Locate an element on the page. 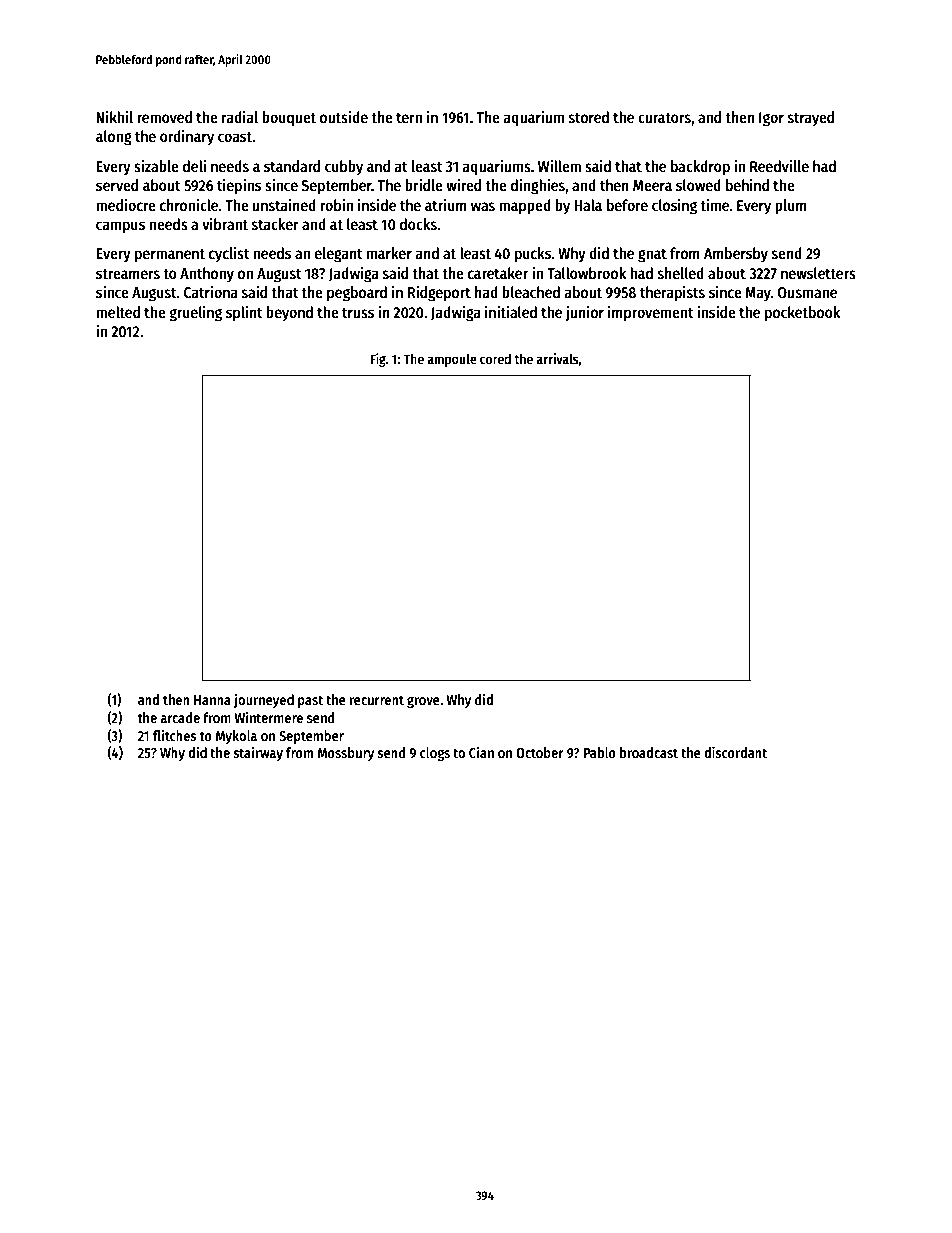  recurrent is located at coordinates (377, 700).
